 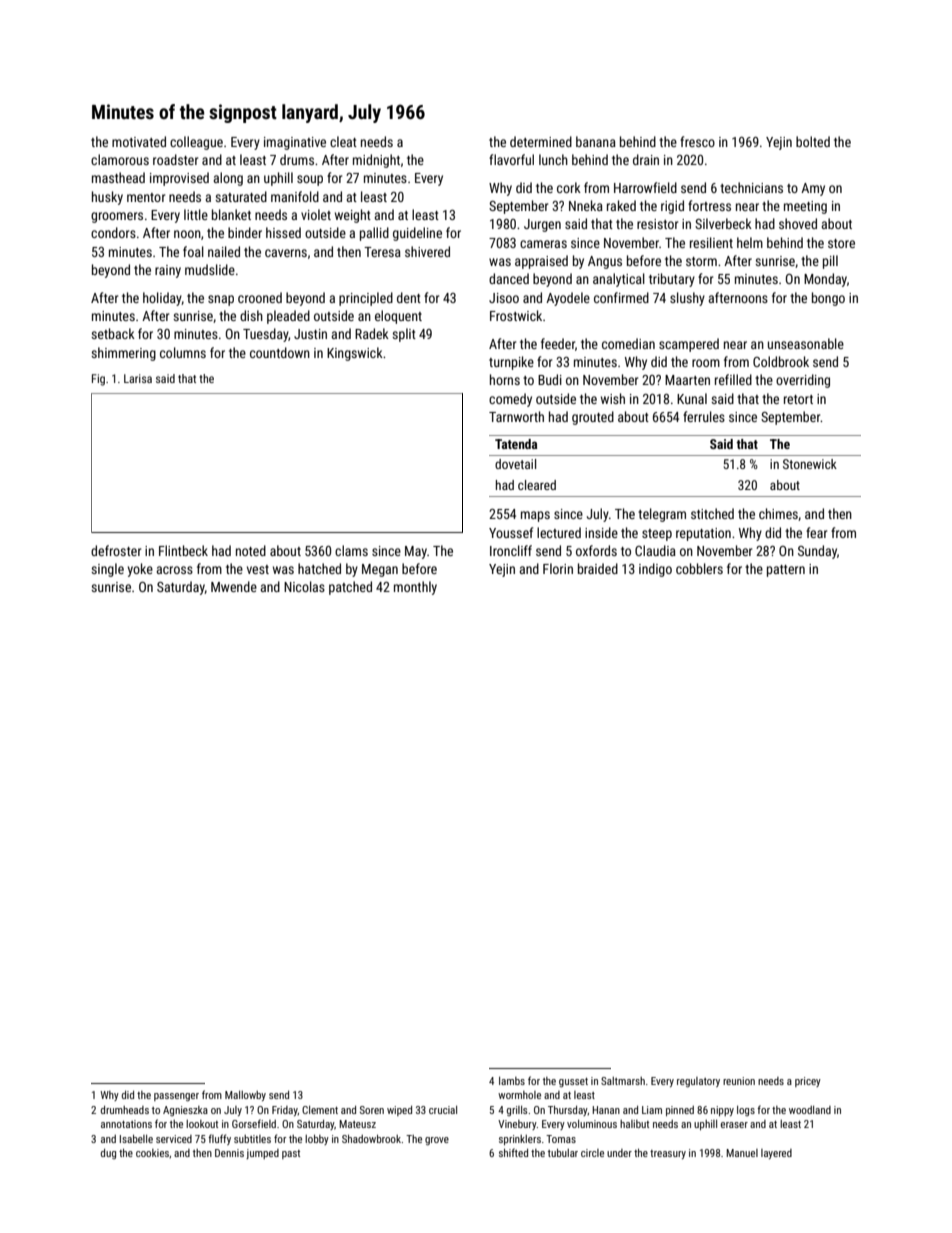 I want to click on cobblers, so click(x=699, y=568).
